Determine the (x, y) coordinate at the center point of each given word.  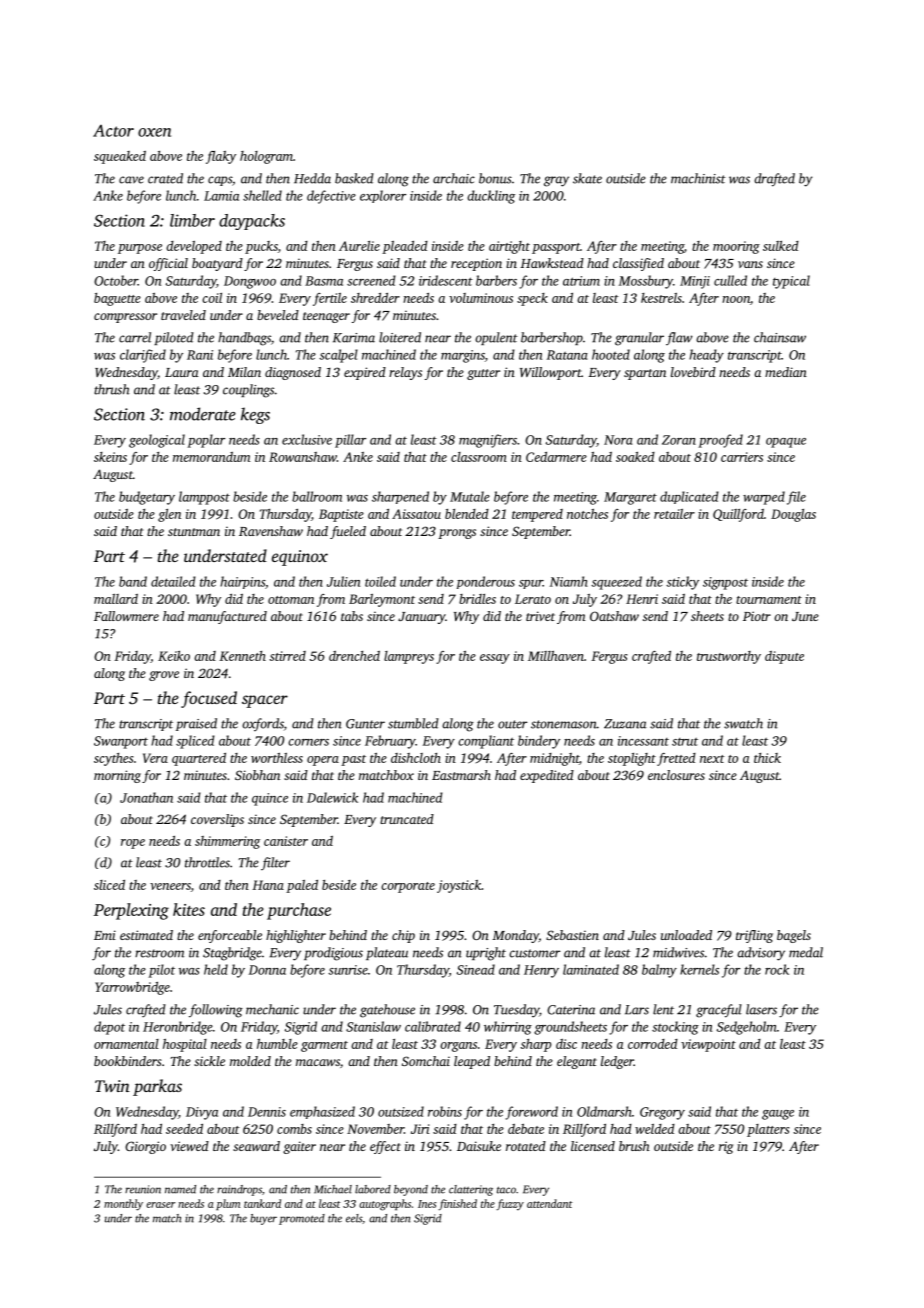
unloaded (686, 935)
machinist (698, 178)
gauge (778, 1115)
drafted (774, 180)
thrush (112, 389)
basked (354, 178)
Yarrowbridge (132, 988)
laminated (591, 969)
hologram (266, 157)
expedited (547, 776)
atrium (581, 281)
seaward (256, 1146)
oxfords (263, 724)
